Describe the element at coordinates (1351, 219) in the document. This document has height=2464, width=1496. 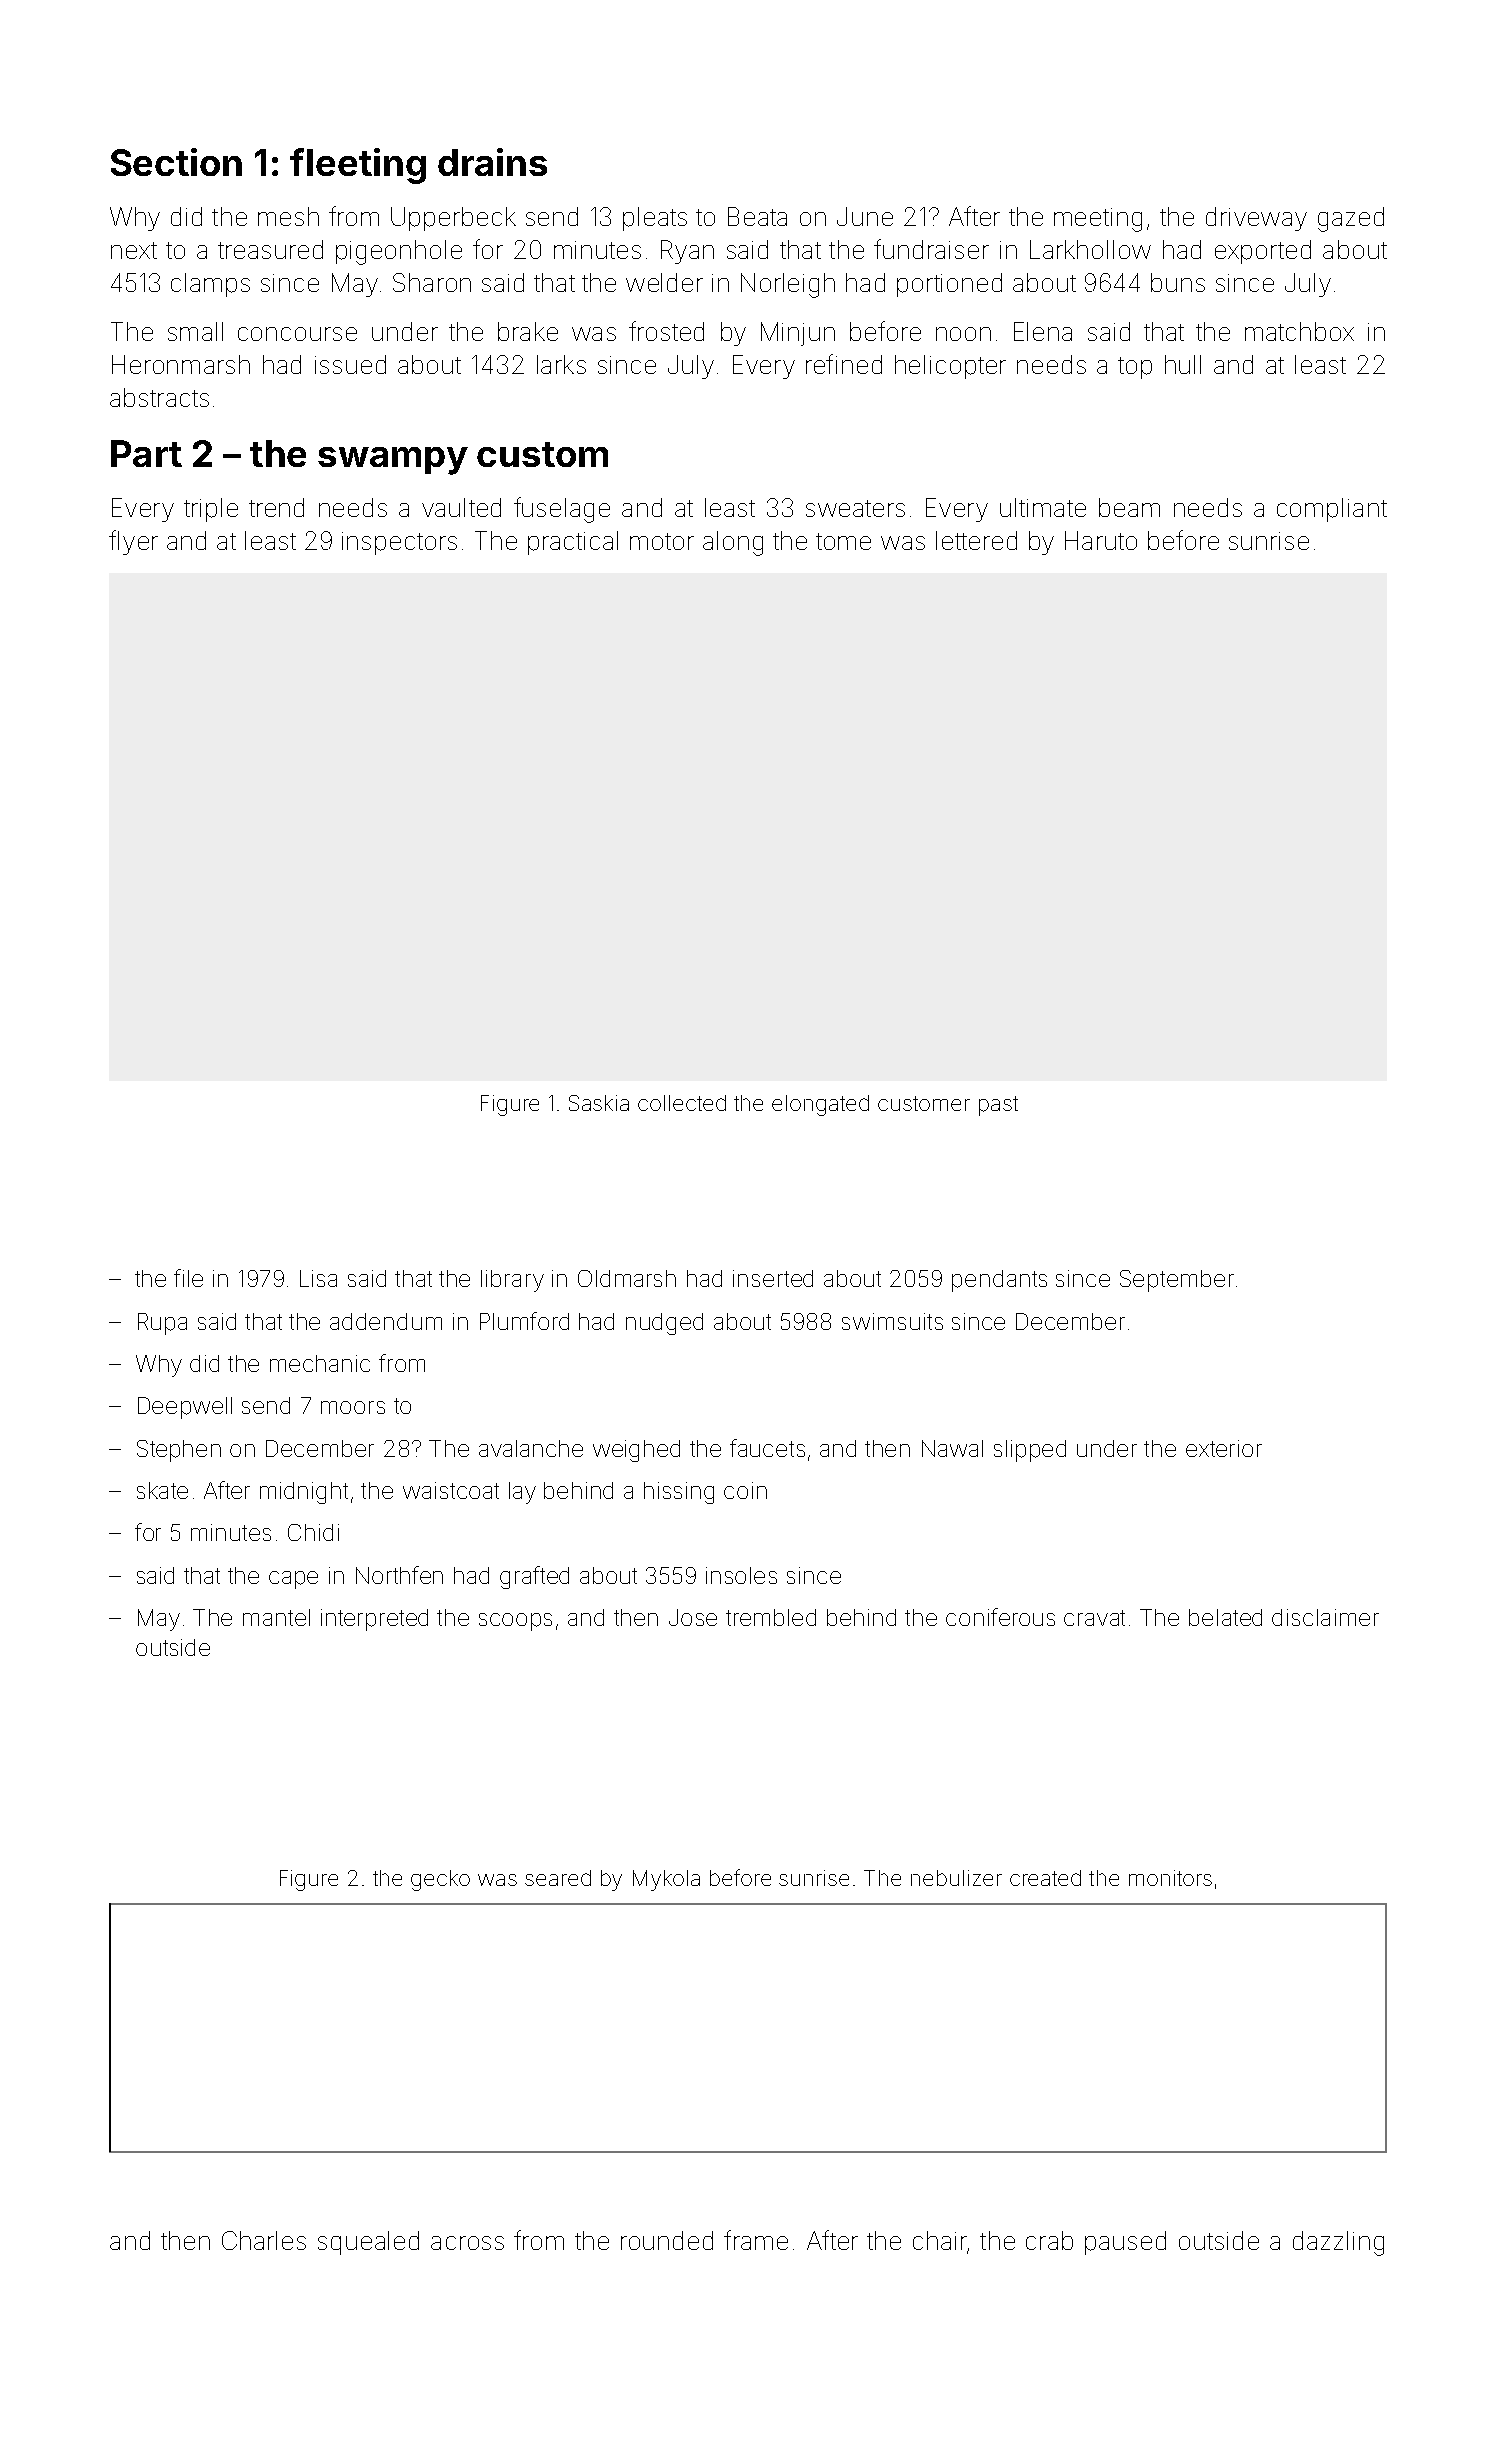
I see `gazed` at that location.
